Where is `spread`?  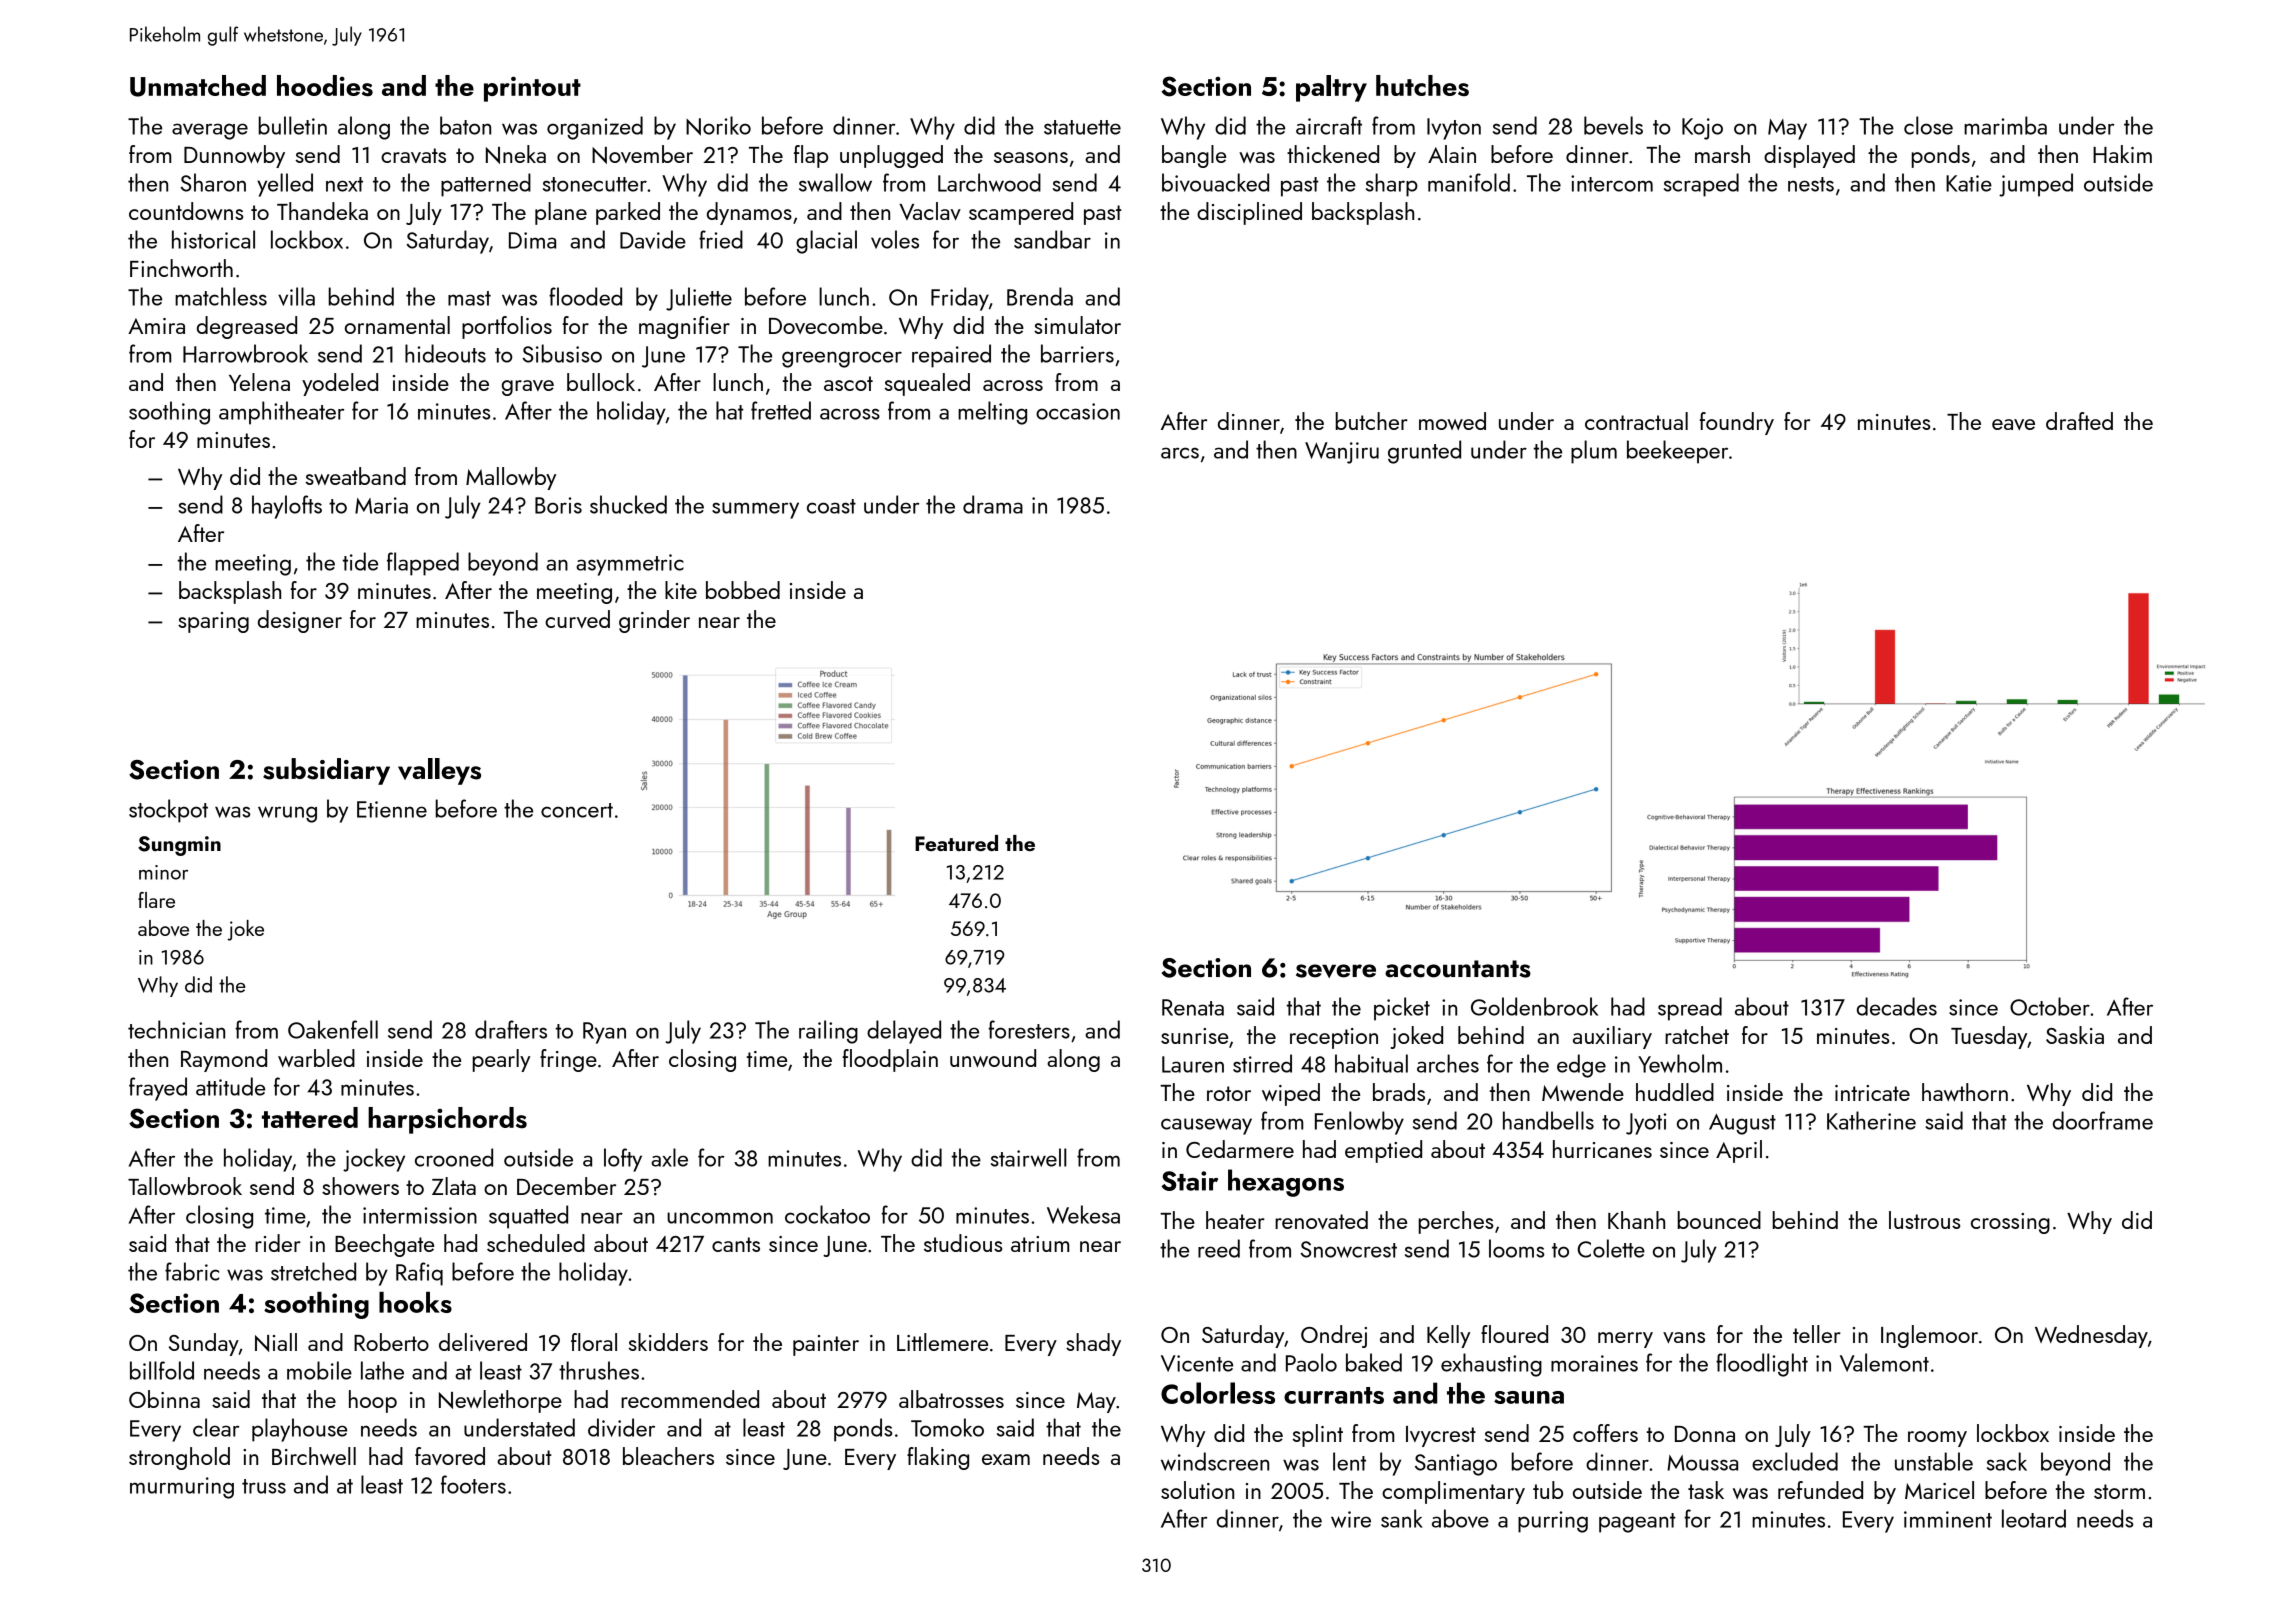
spread is located at coordinates (1690, 1009).
